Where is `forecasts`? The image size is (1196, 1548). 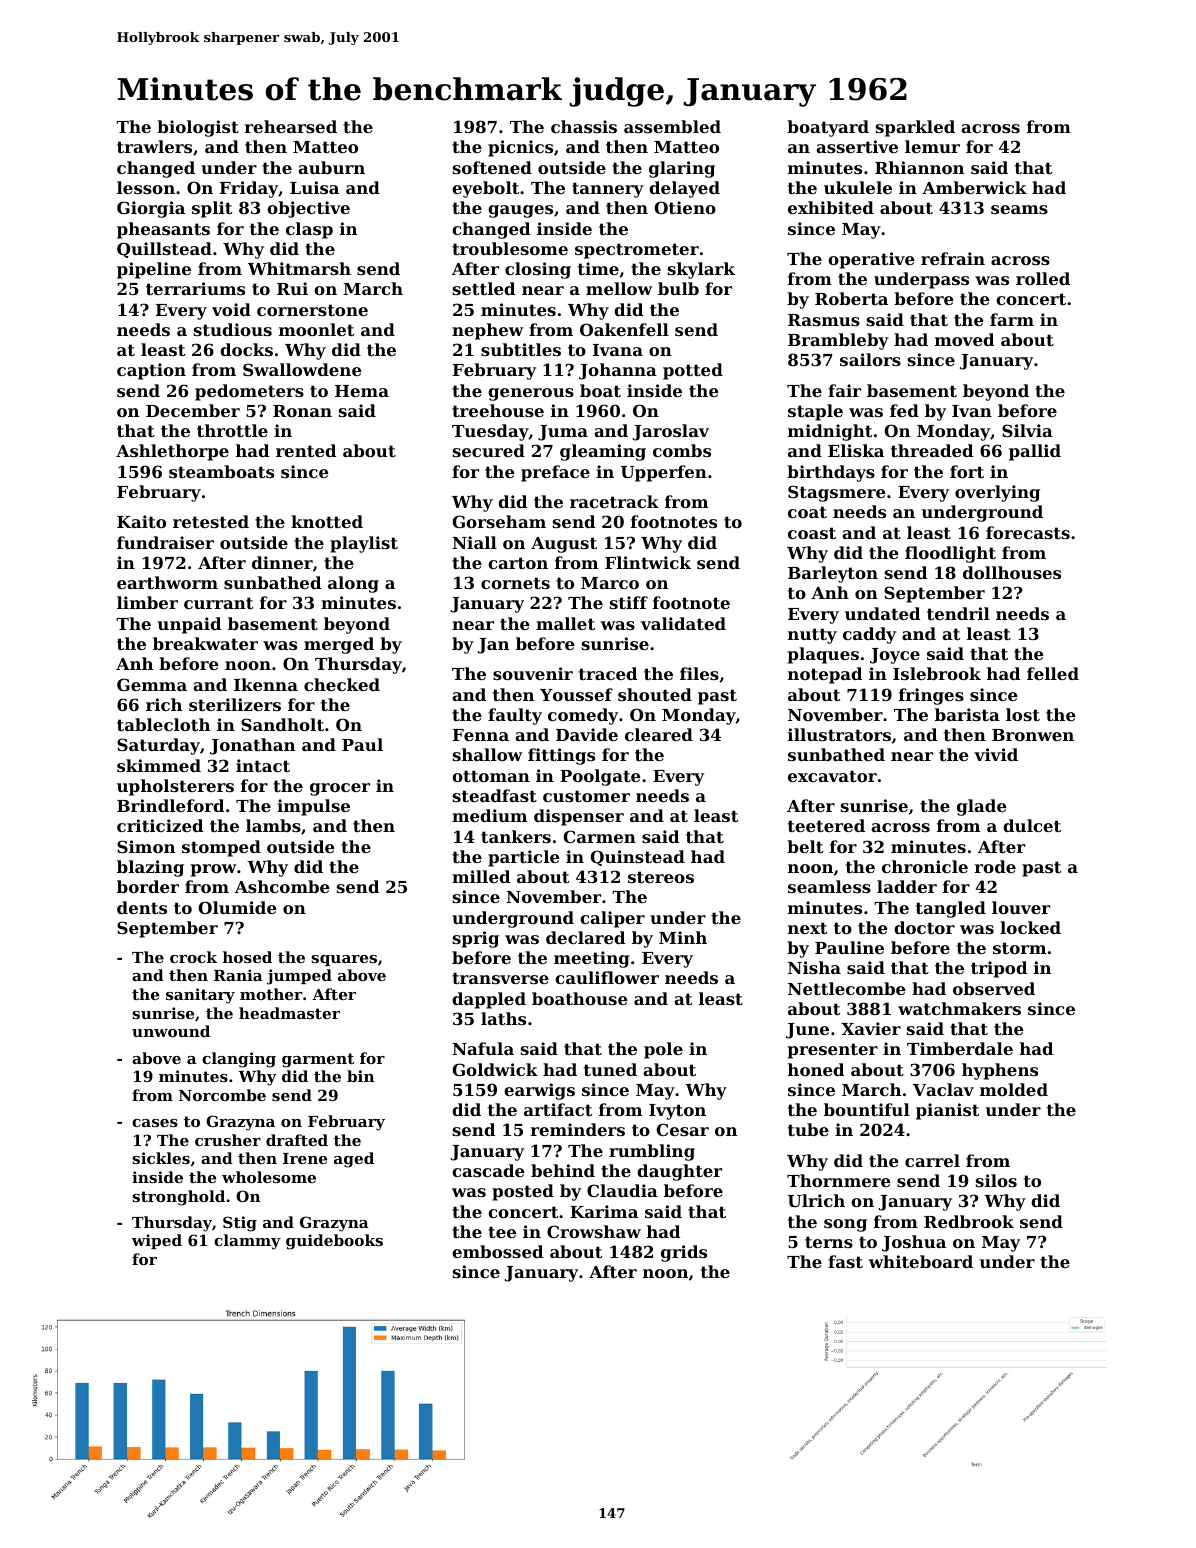 forecasts is located at coordinates (1028, 532).
